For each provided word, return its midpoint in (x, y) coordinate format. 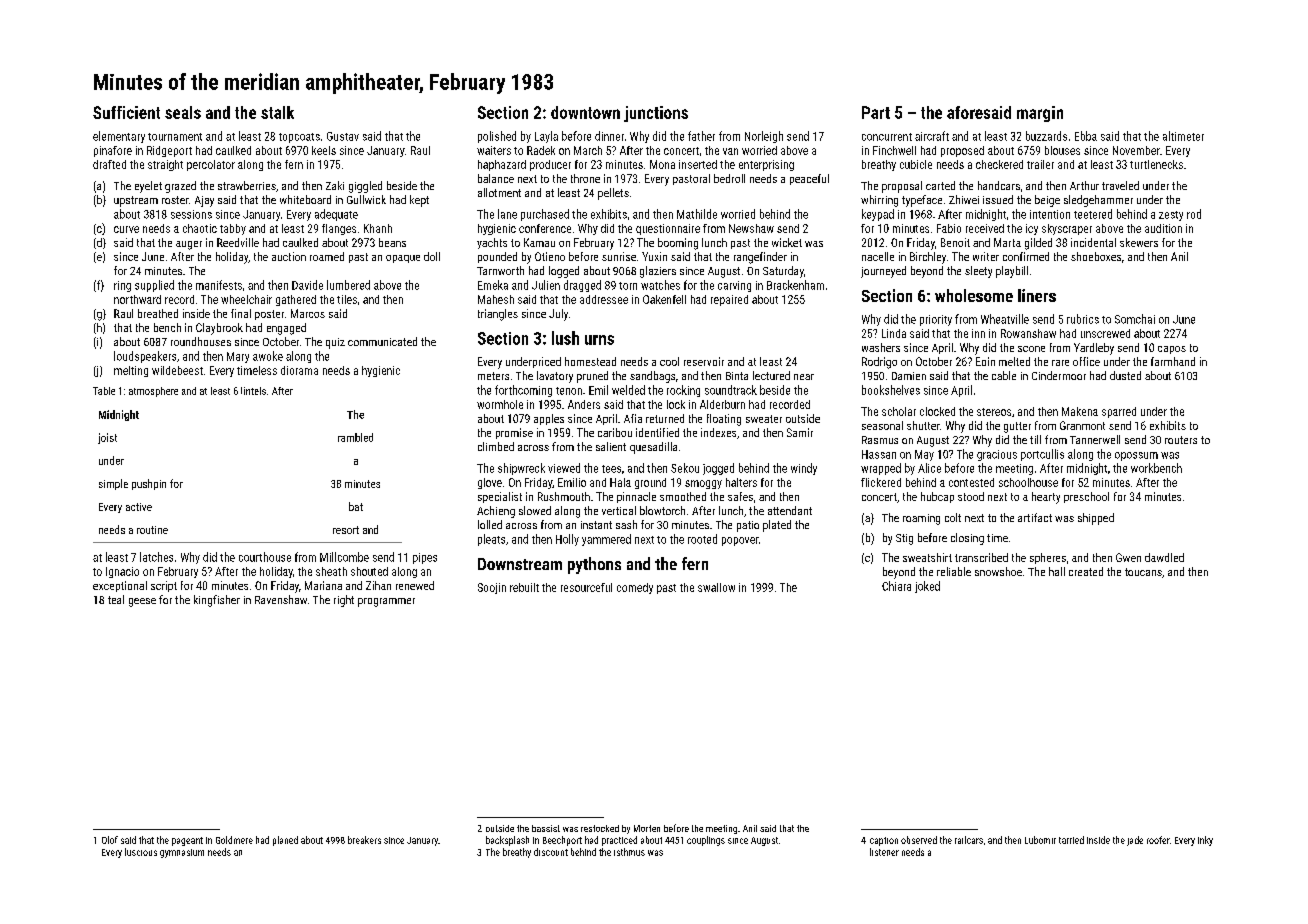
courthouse (265, 557)
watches (660, 285)
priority (936, 320)
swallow (716, 587)
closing (967, 539)
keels (324, 150)
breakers (364, 840)
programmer (386, 602)
